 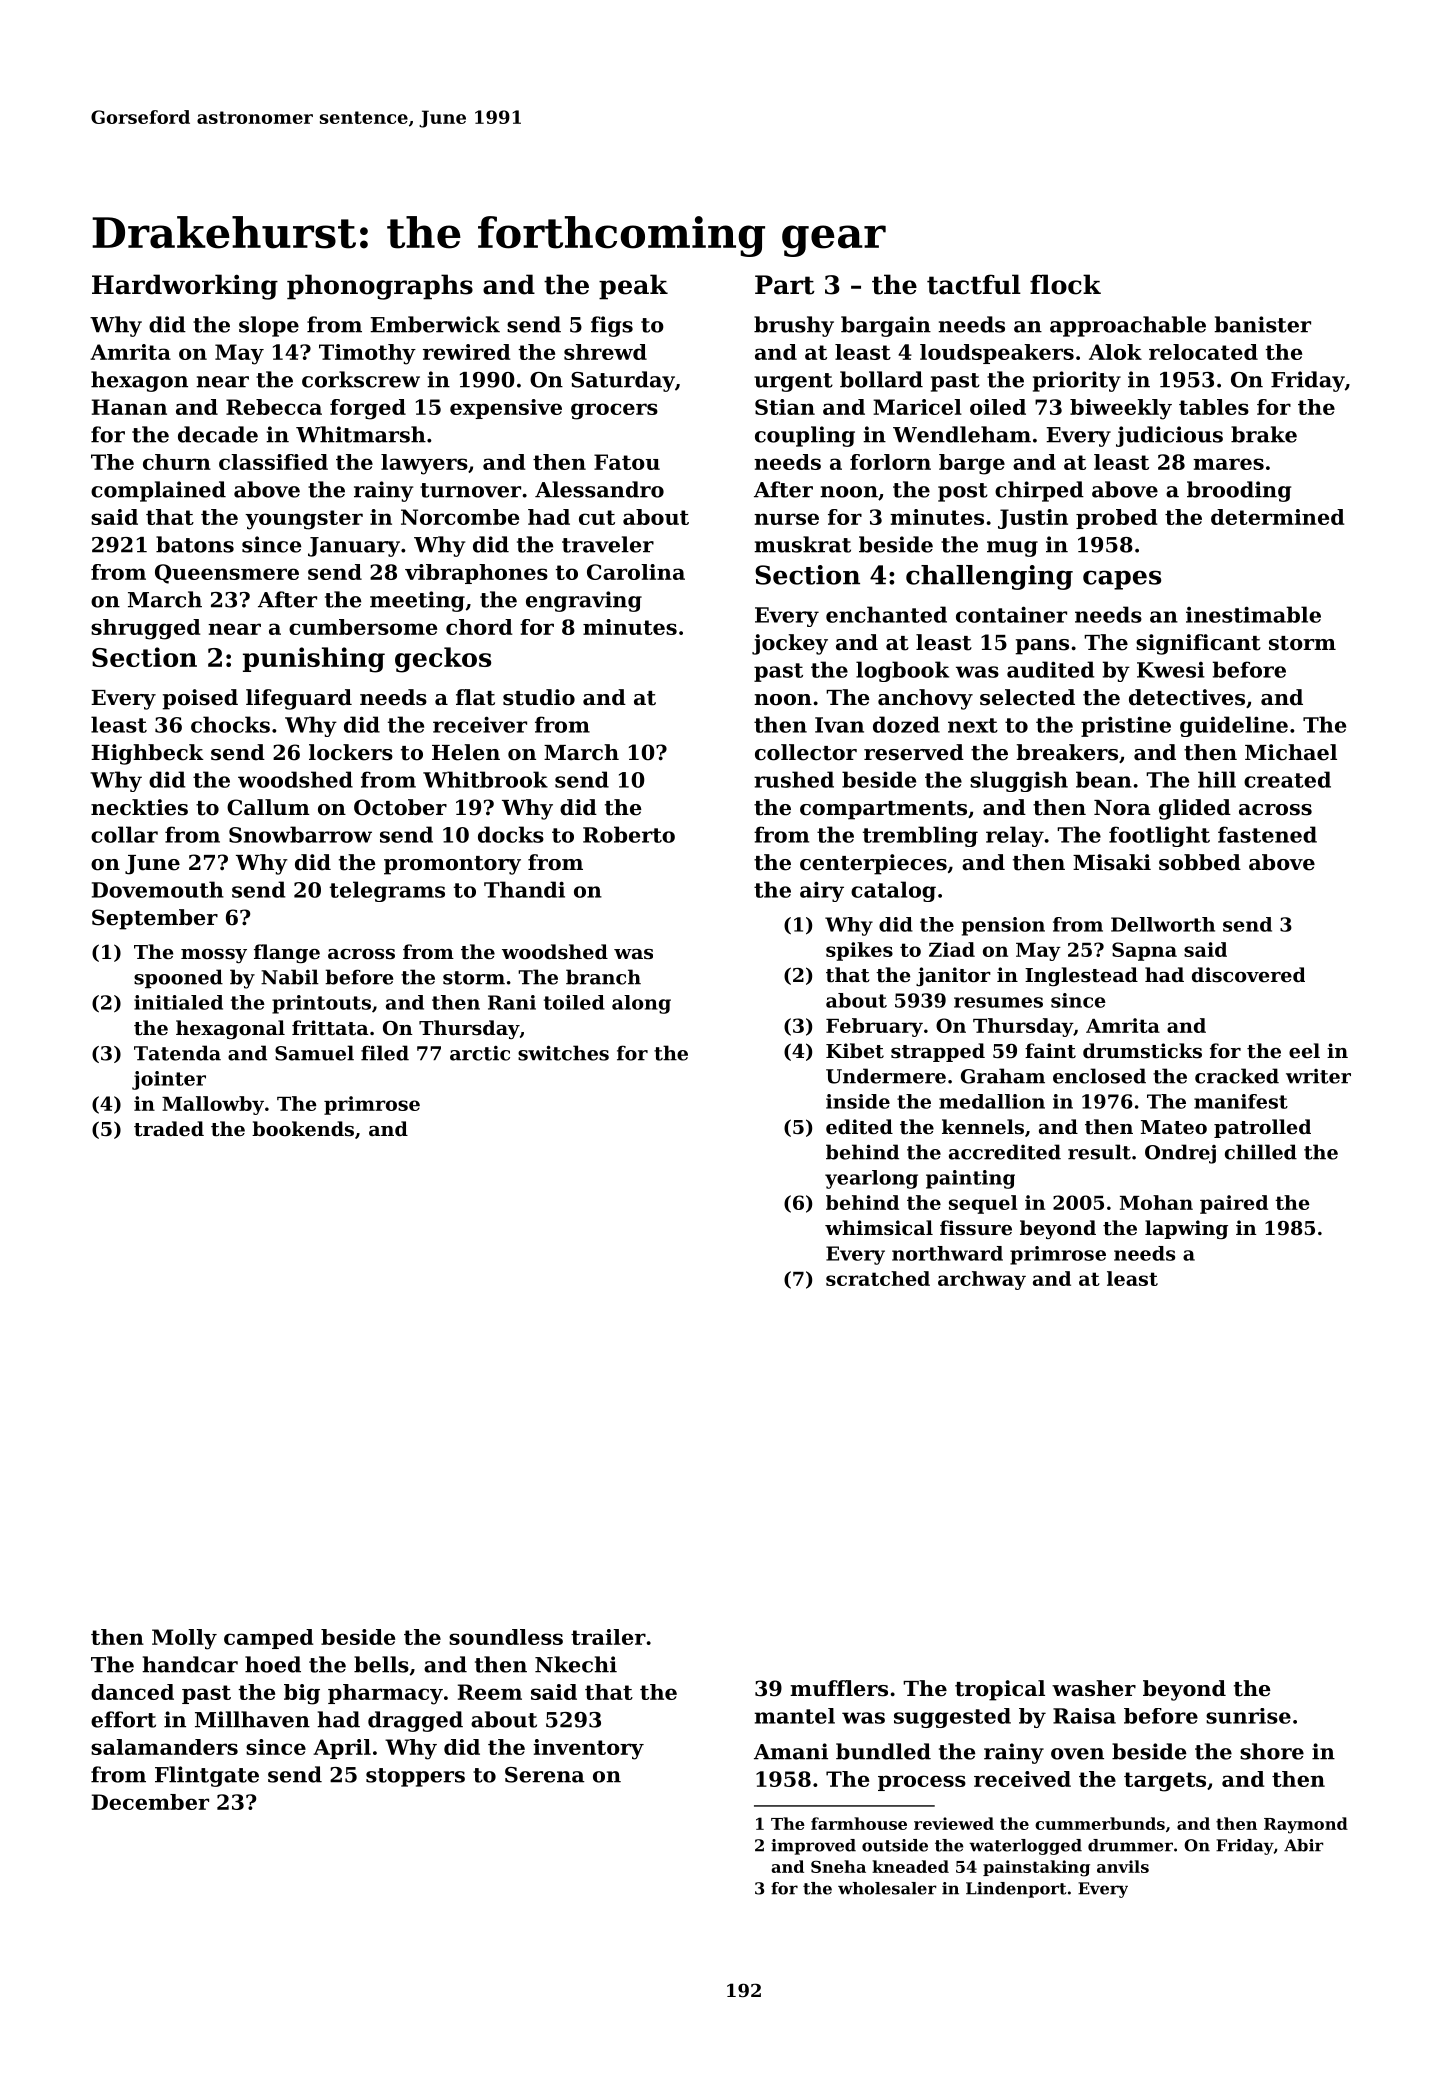 What do you see at coordinates (629, 834) in the page?
I see `Roberto` at bounding box center [629, 834].
